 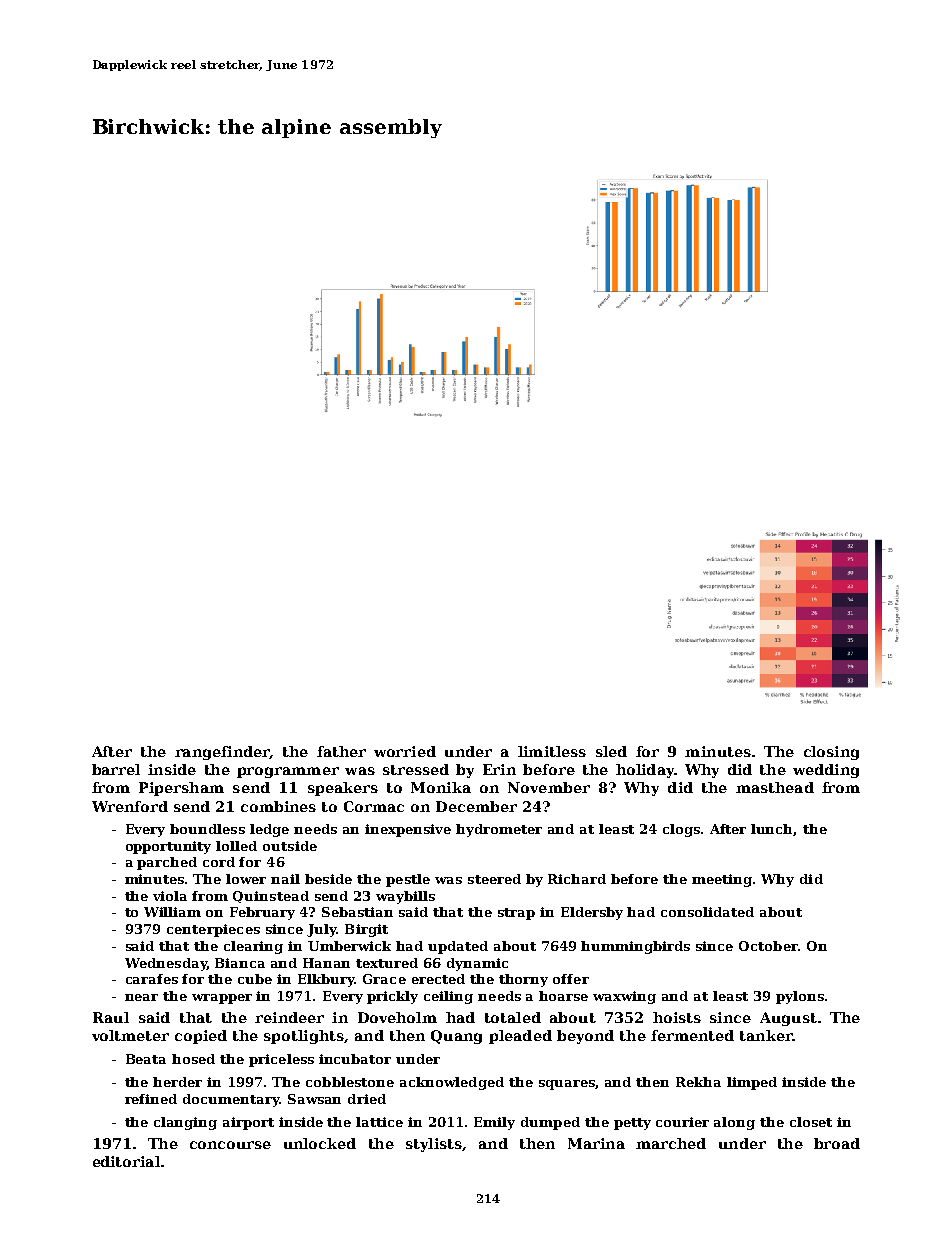 I want to click on wedding, so click(x=826, y=771).
